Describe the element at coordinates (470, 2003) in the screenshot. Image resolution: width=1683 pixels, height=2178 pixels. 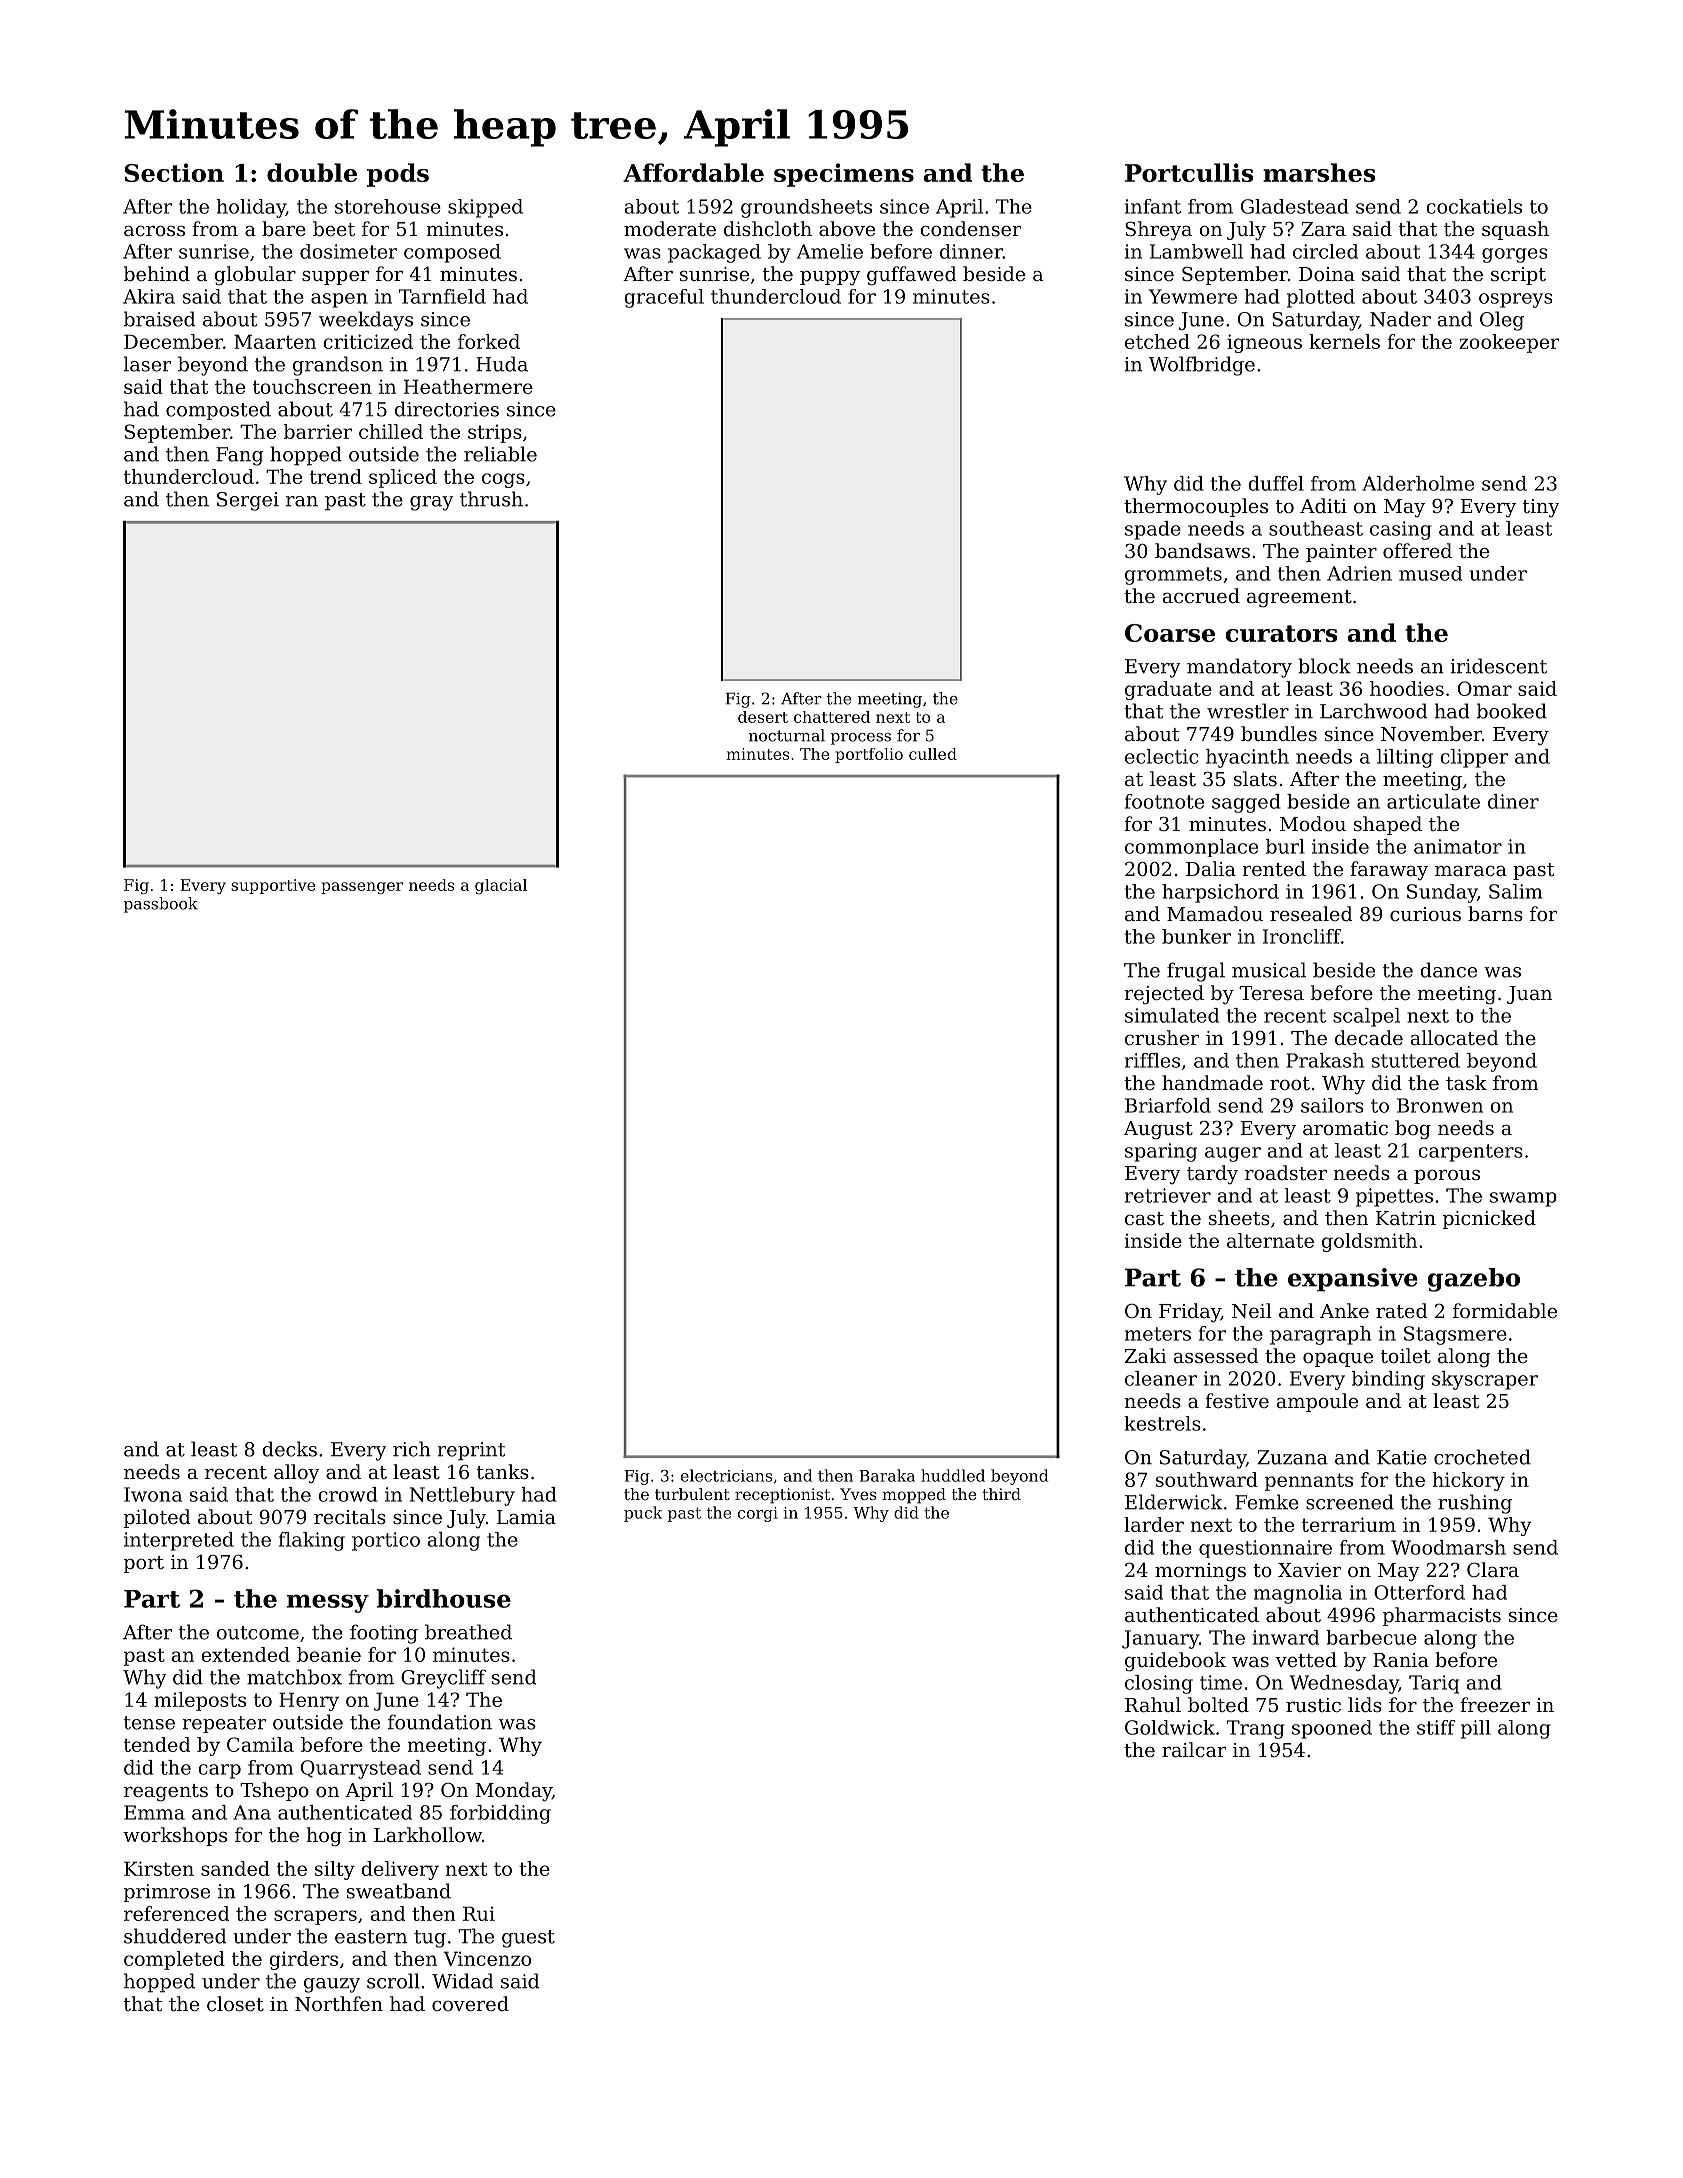
I see `covered` at that location.
